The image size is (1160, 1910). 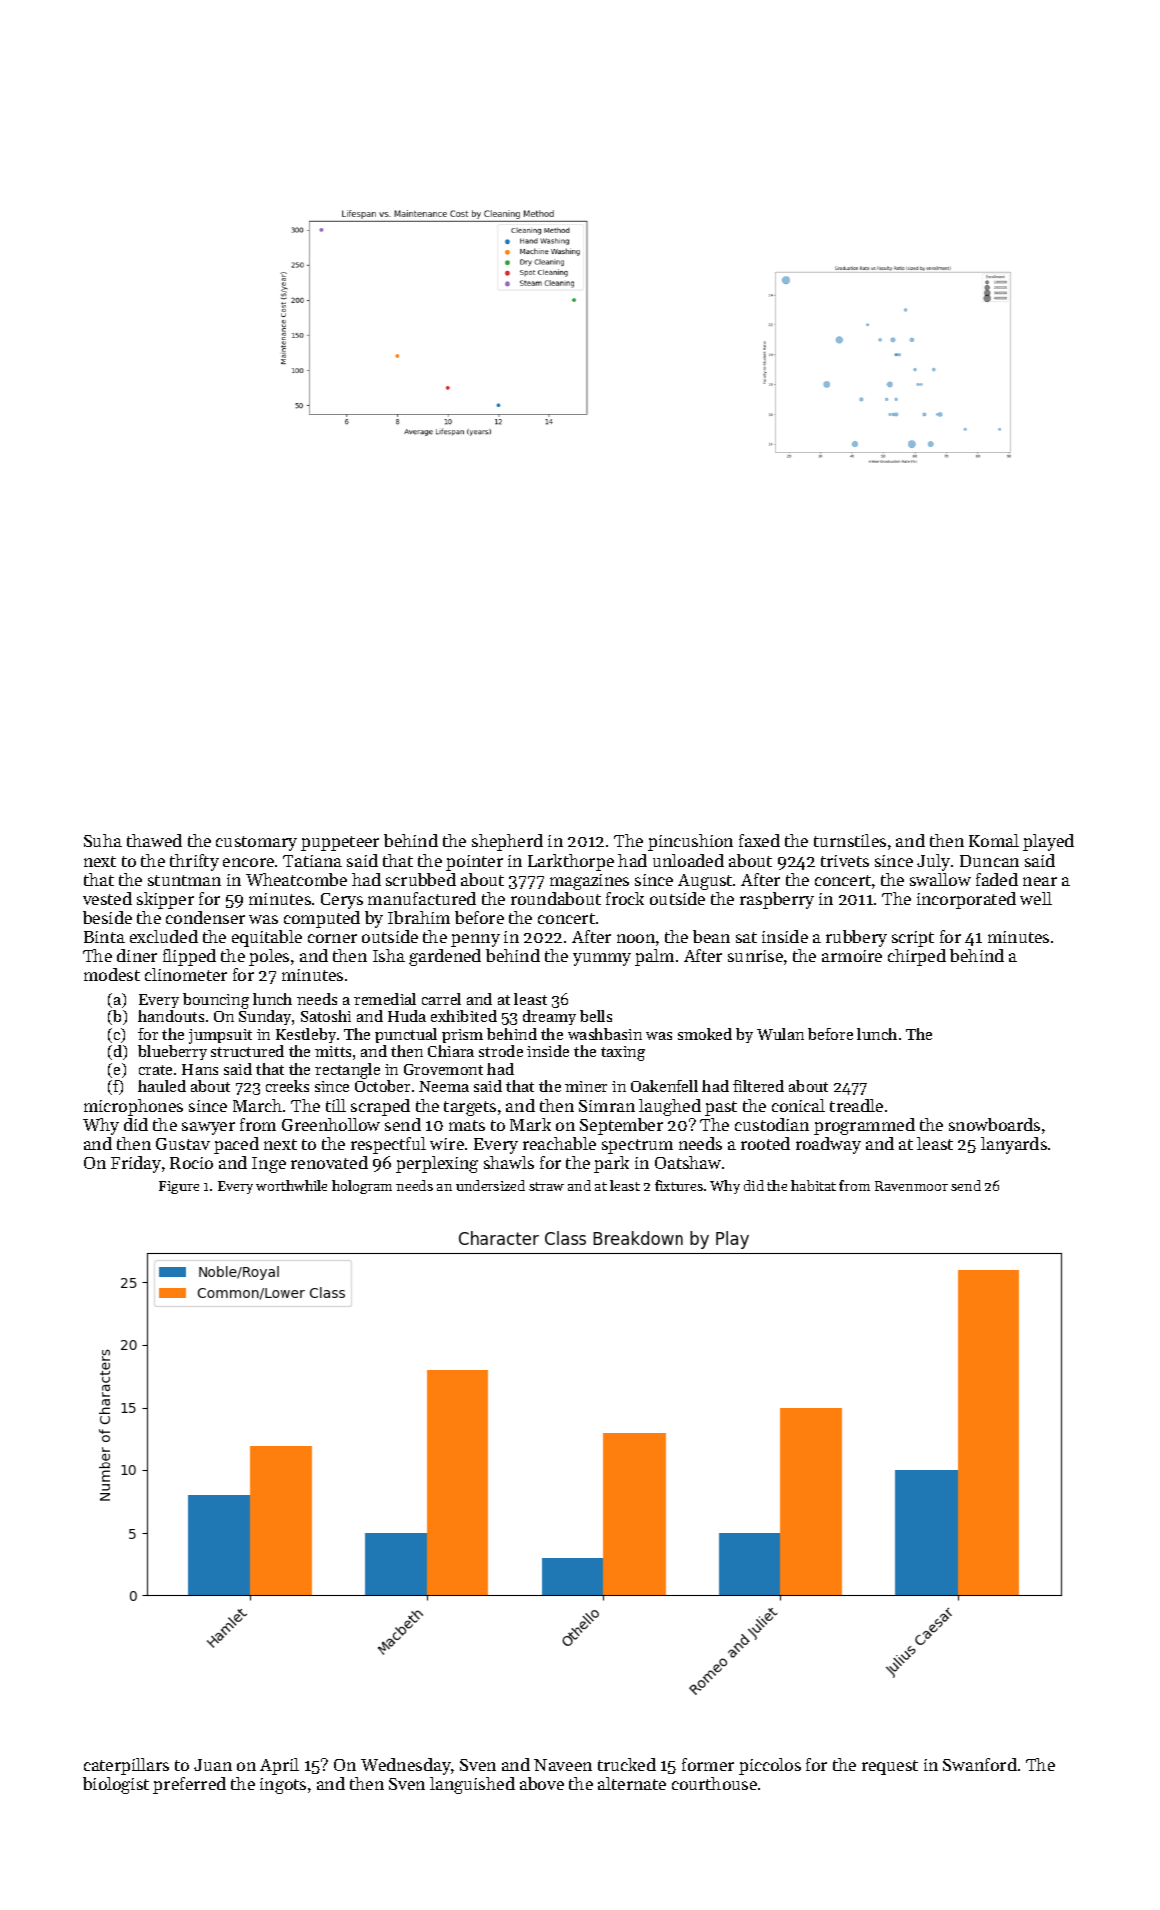 I want to click on trivets, so click(x=845, y=861).
